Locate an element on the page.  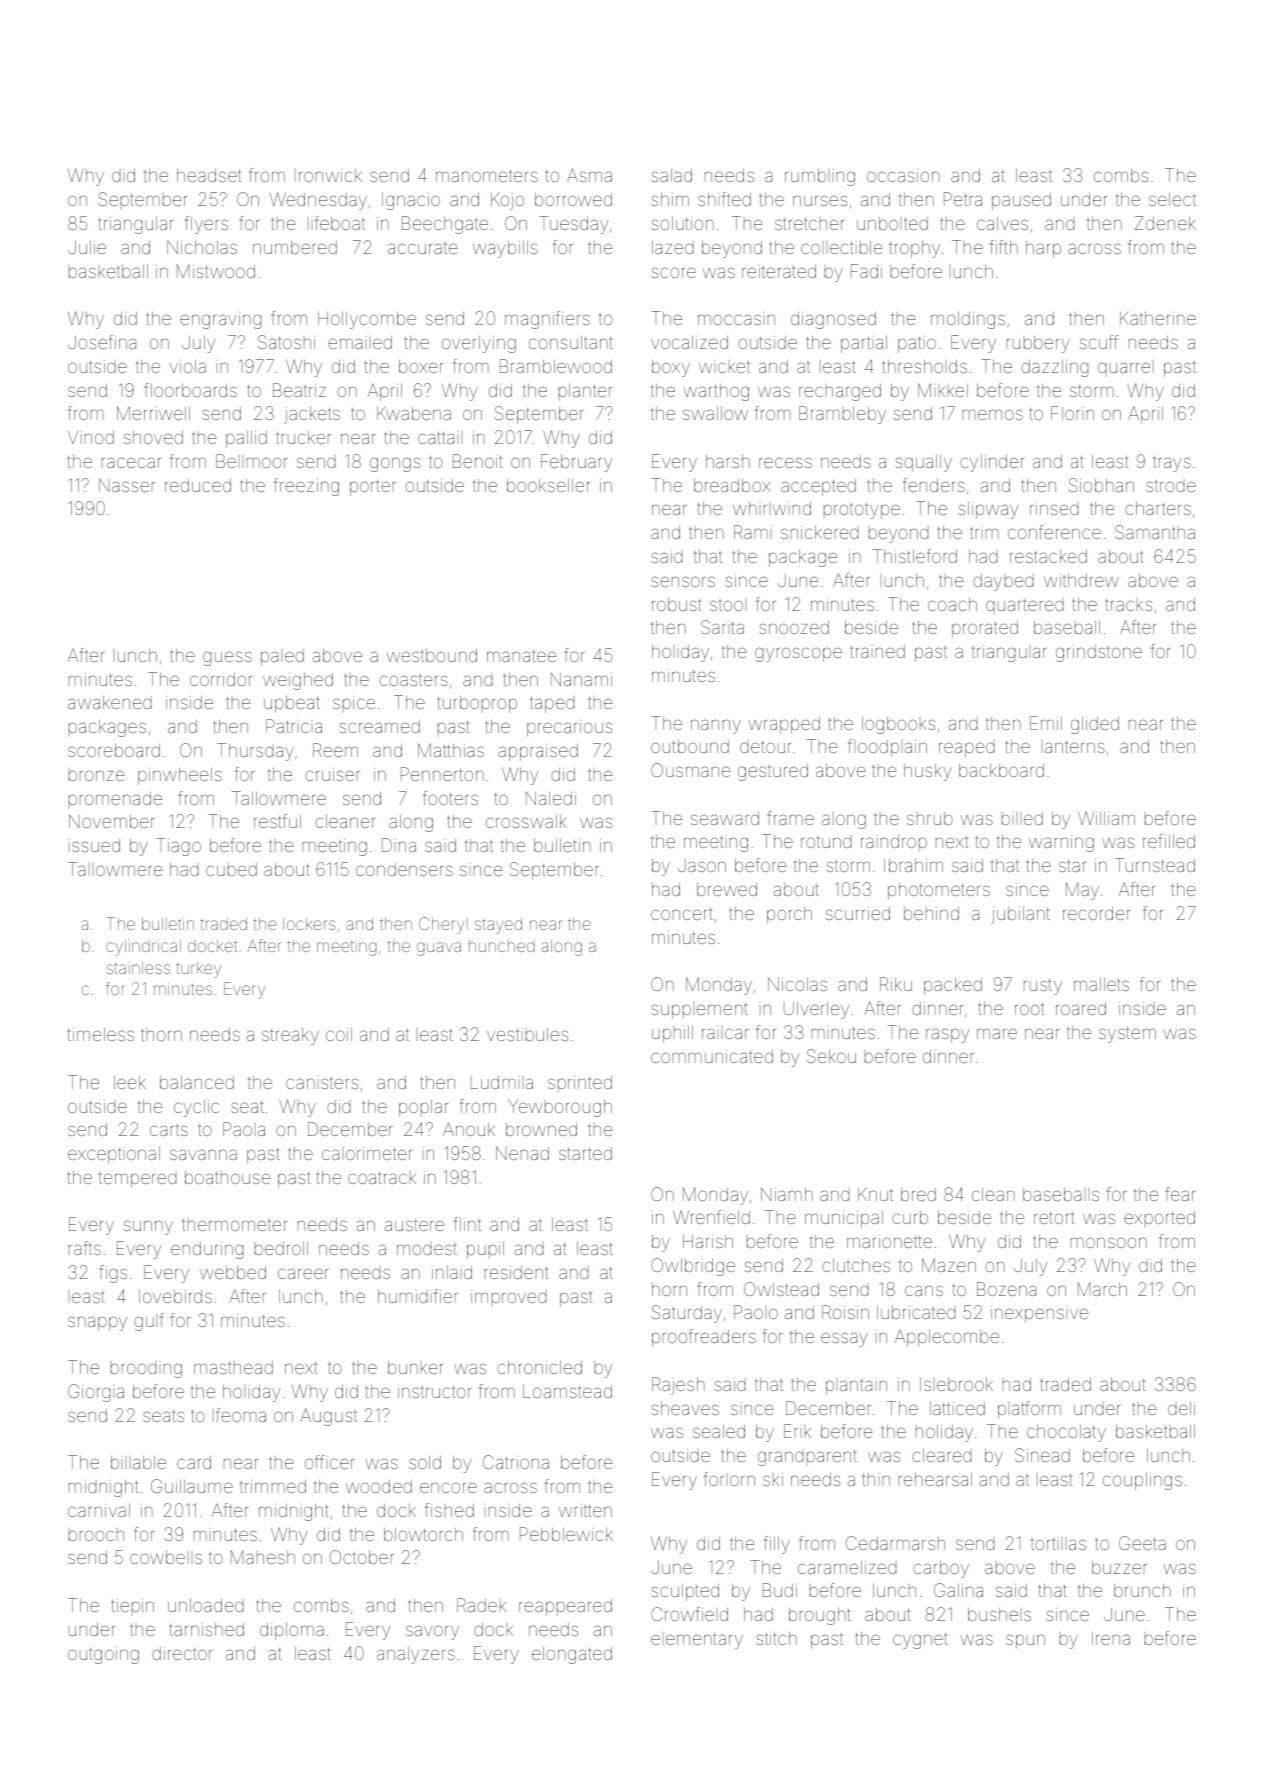
cygnet is located at coordinates (920, 1641).
